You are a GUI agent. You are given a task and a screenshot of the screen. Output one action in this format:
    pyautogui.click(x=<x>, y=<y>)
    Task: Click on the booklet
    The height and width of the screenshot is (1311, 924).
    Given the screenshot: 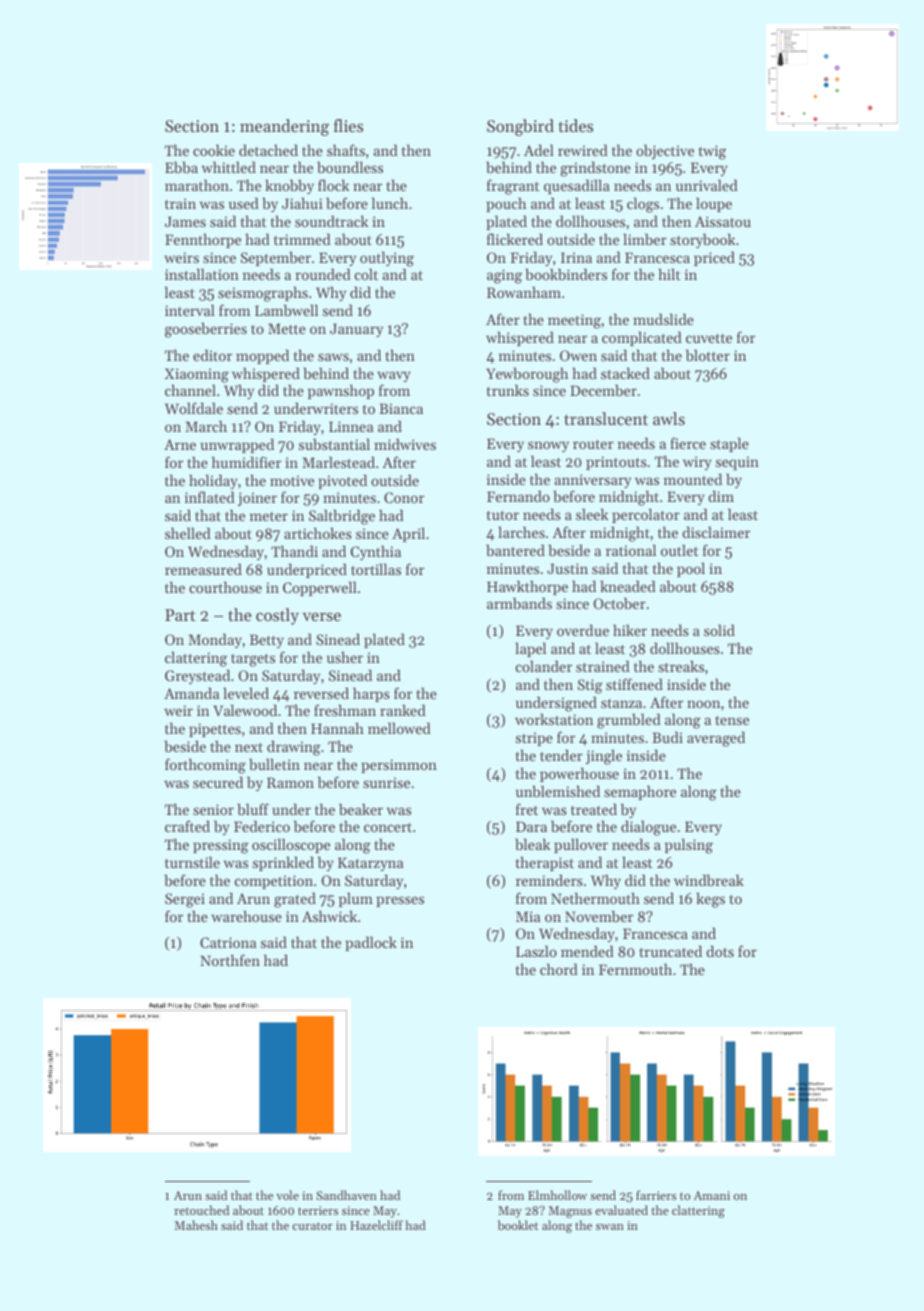 What is the action you would take?
    pyautogui.click(x=518, y=1225)
